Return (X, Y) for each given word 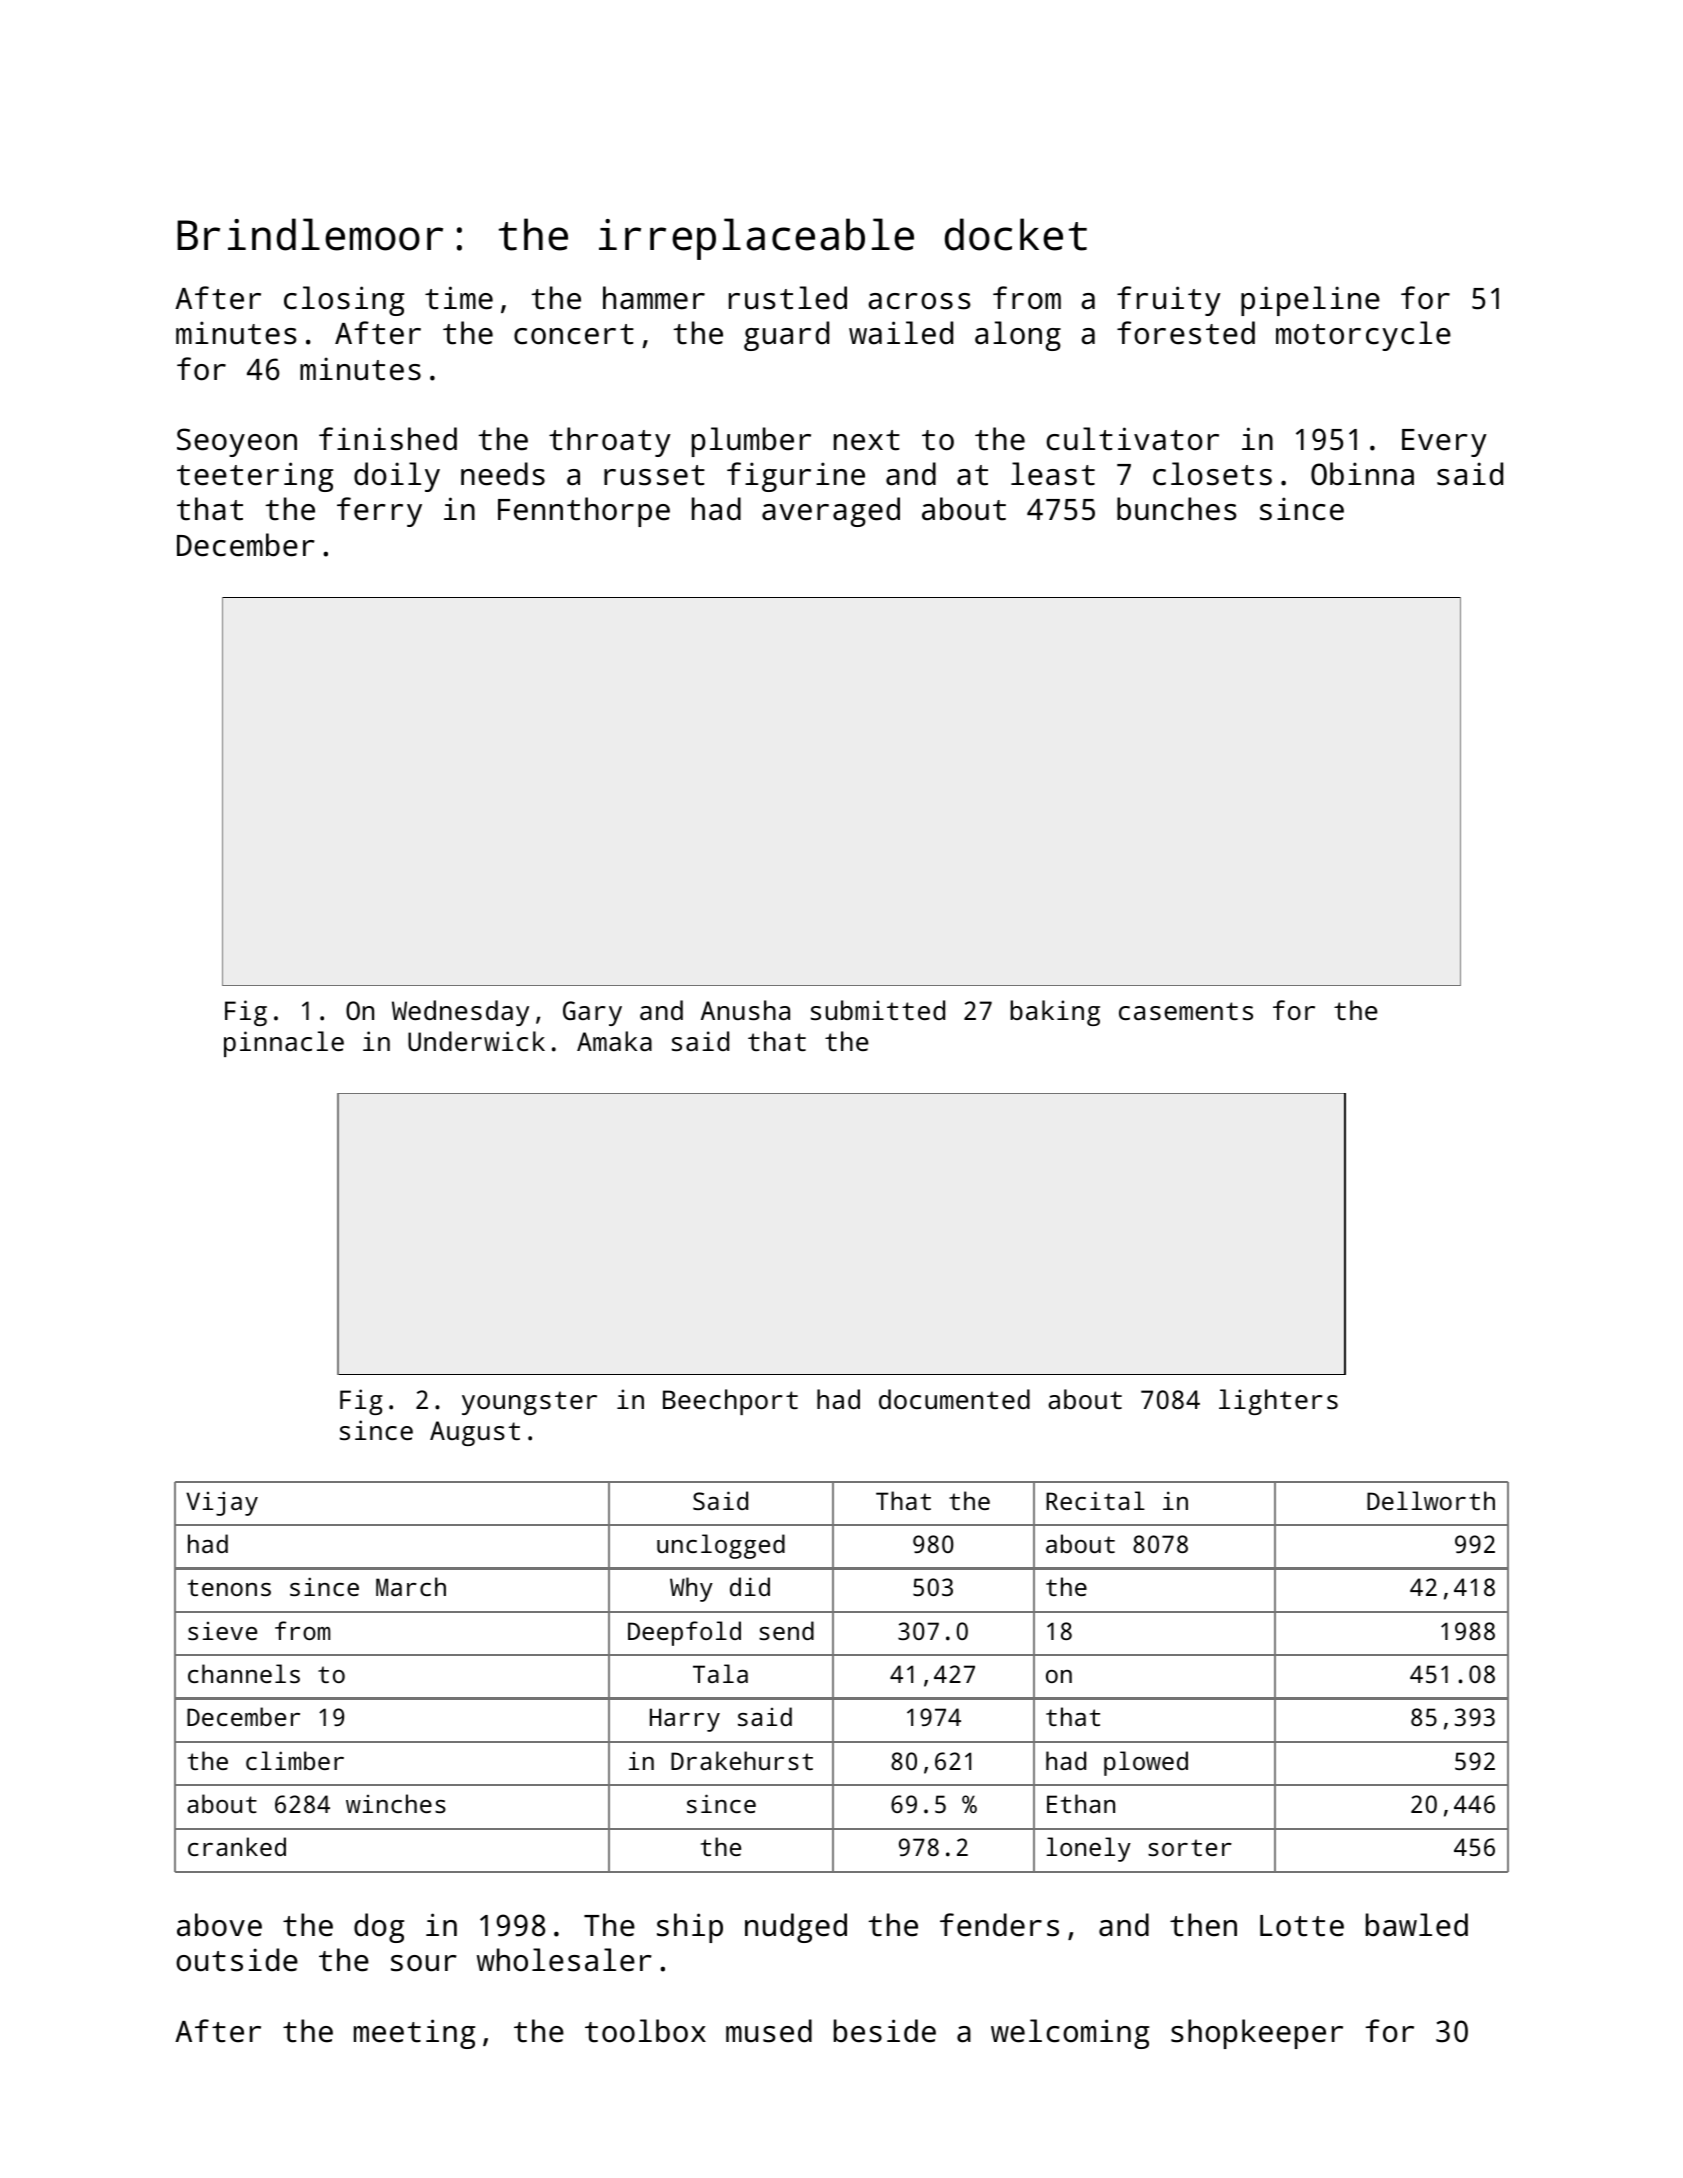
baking (1055, 1013)
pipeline (1310, 301)
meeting (414, 2034)
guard (786, 336)
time (459, 298)
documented (954, 1399)
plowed (1146, 1763)
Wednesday (460, 1013)
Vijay (222, 1503)
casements (1186, 1011)
